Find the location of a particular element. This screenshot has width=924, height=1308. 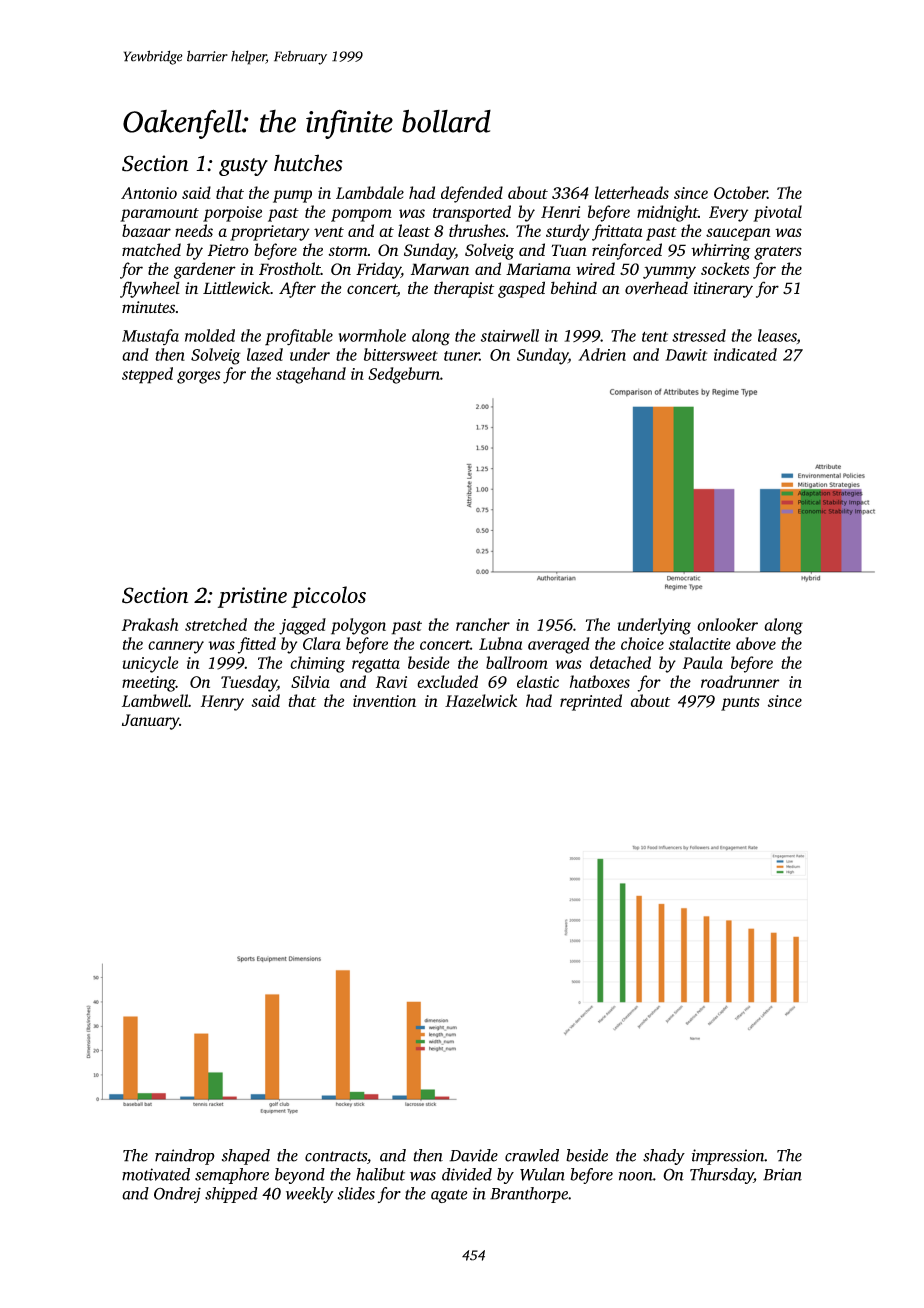

above is located at coordinates (756, 643).
